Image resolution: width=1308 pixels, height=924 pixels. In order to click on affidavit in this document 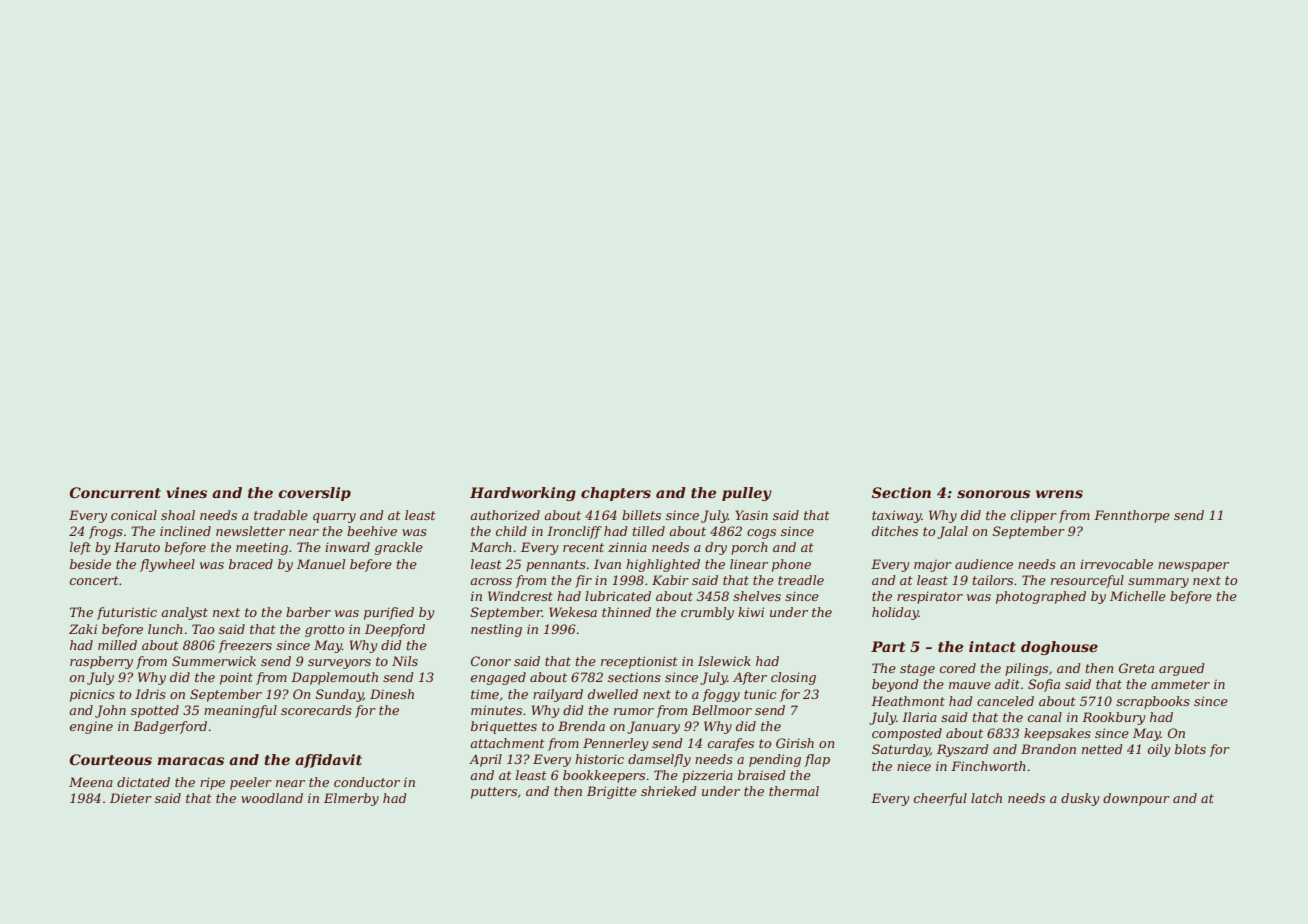, I will do `click(328, 761)`.
